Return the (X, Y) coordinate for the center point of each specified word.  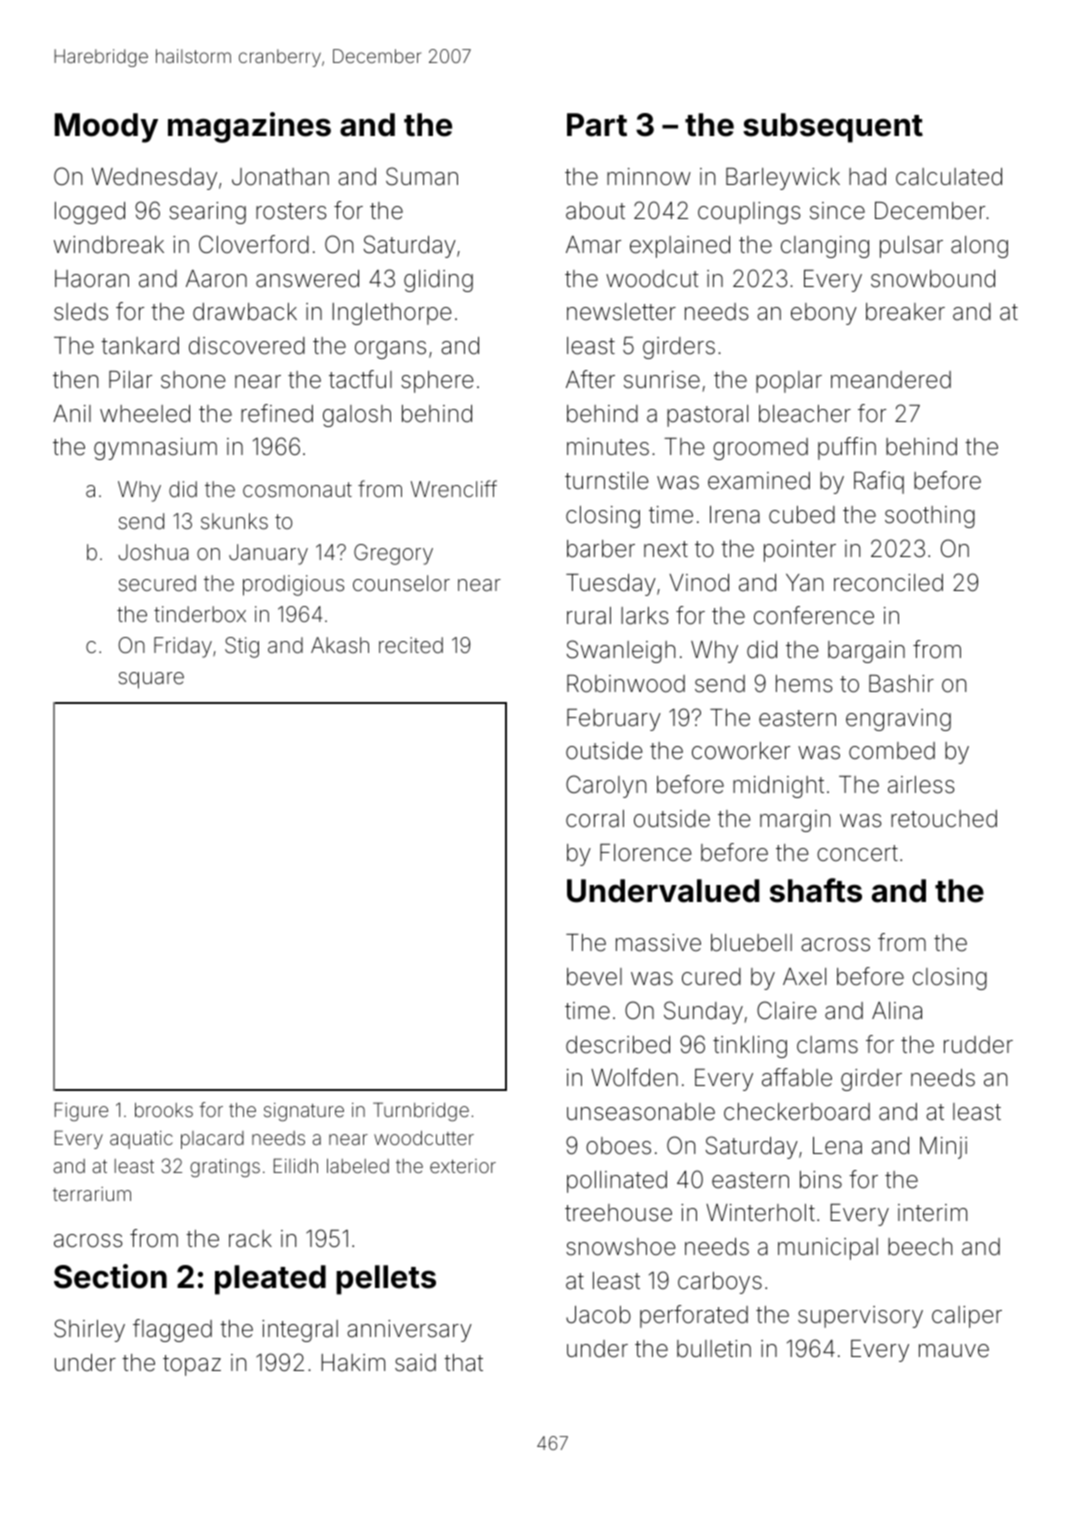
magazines (249, 127)
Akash (340, 645)
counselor (401, 583)
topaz (192, 1365)
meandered (891, 380)
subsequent (833, 128)
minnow (649, 177)
